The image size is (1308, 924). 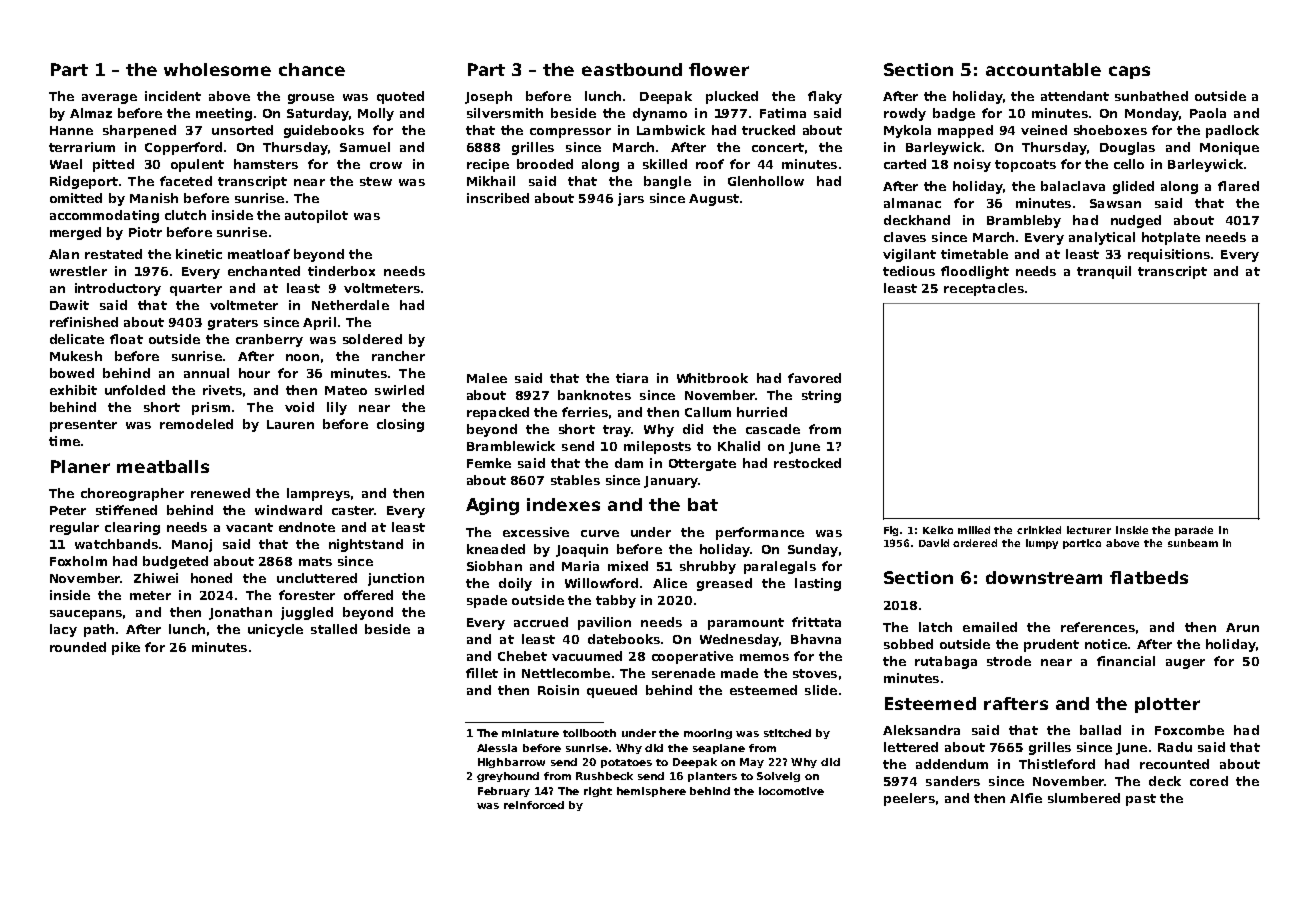 I want to click on wholesome, so click(x=217, y=69).
